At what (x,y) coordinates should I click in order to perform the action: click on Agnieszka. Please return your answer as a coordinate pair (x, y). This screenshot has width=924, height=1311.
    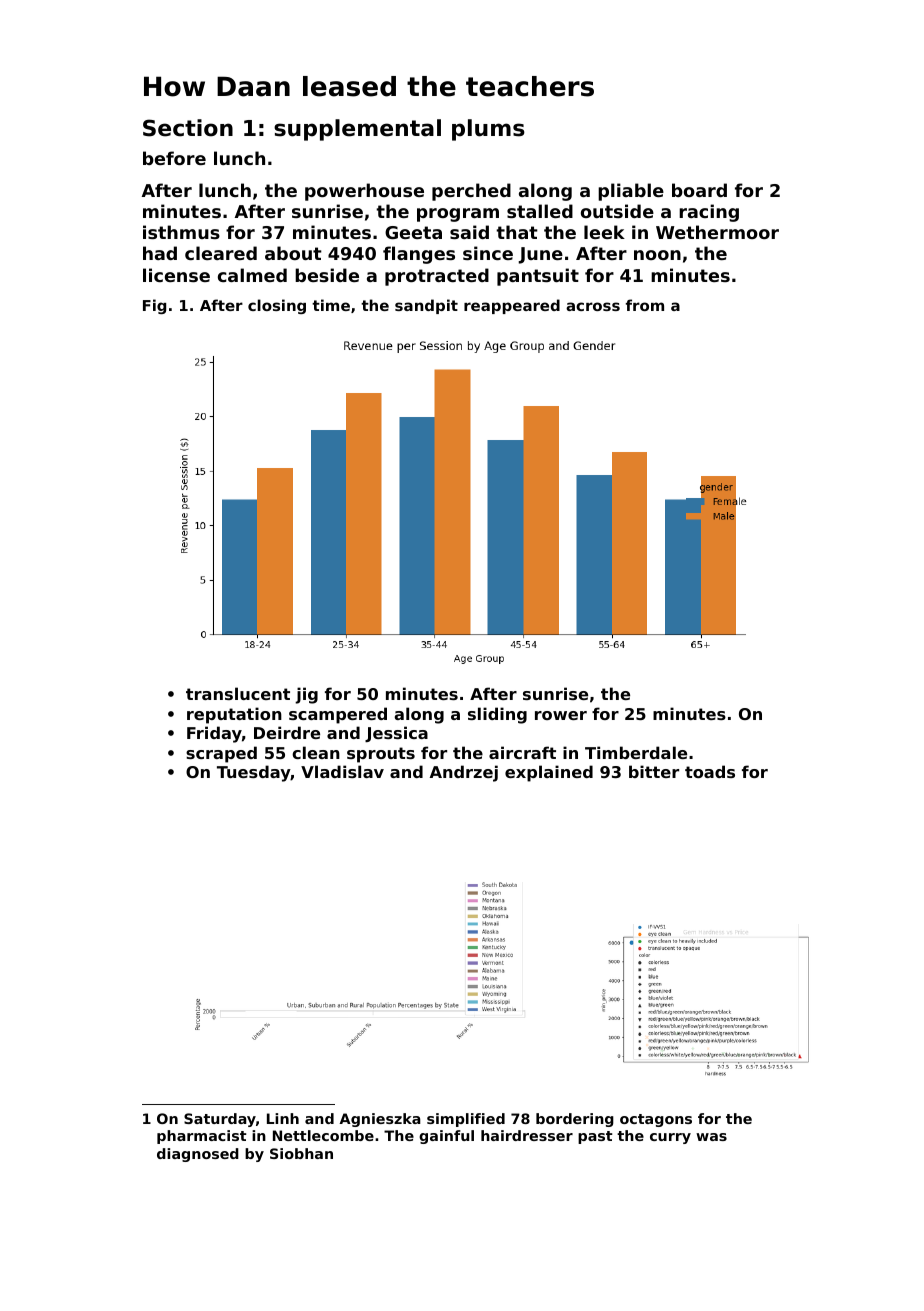
    Looking at the image, I should click on (380, 1120).
